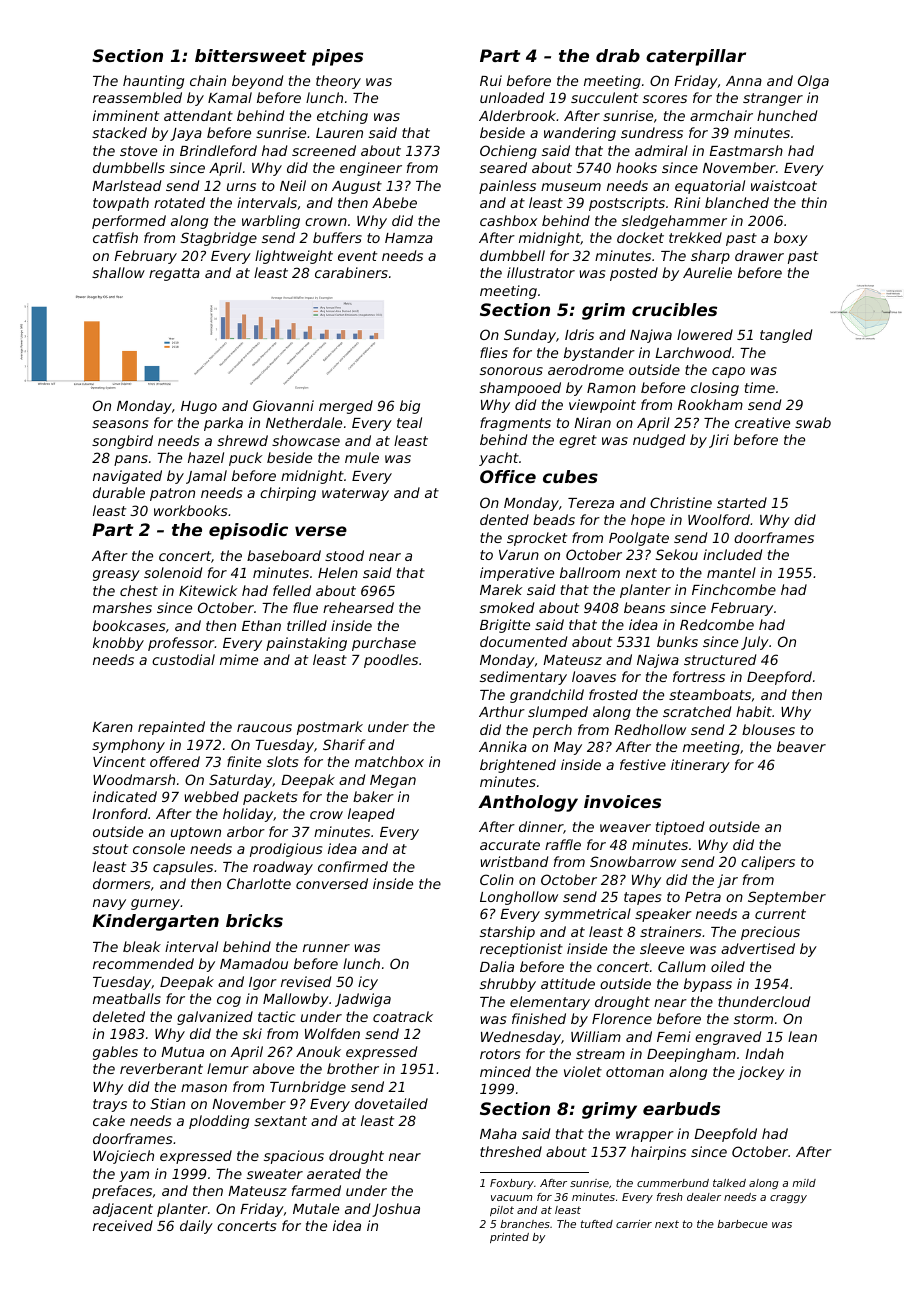 The width and height of the page is (924, 1308). What do you see at coordinates (520, 389) in the page?
I see `shampooed` at bounding box center [520, 389].
